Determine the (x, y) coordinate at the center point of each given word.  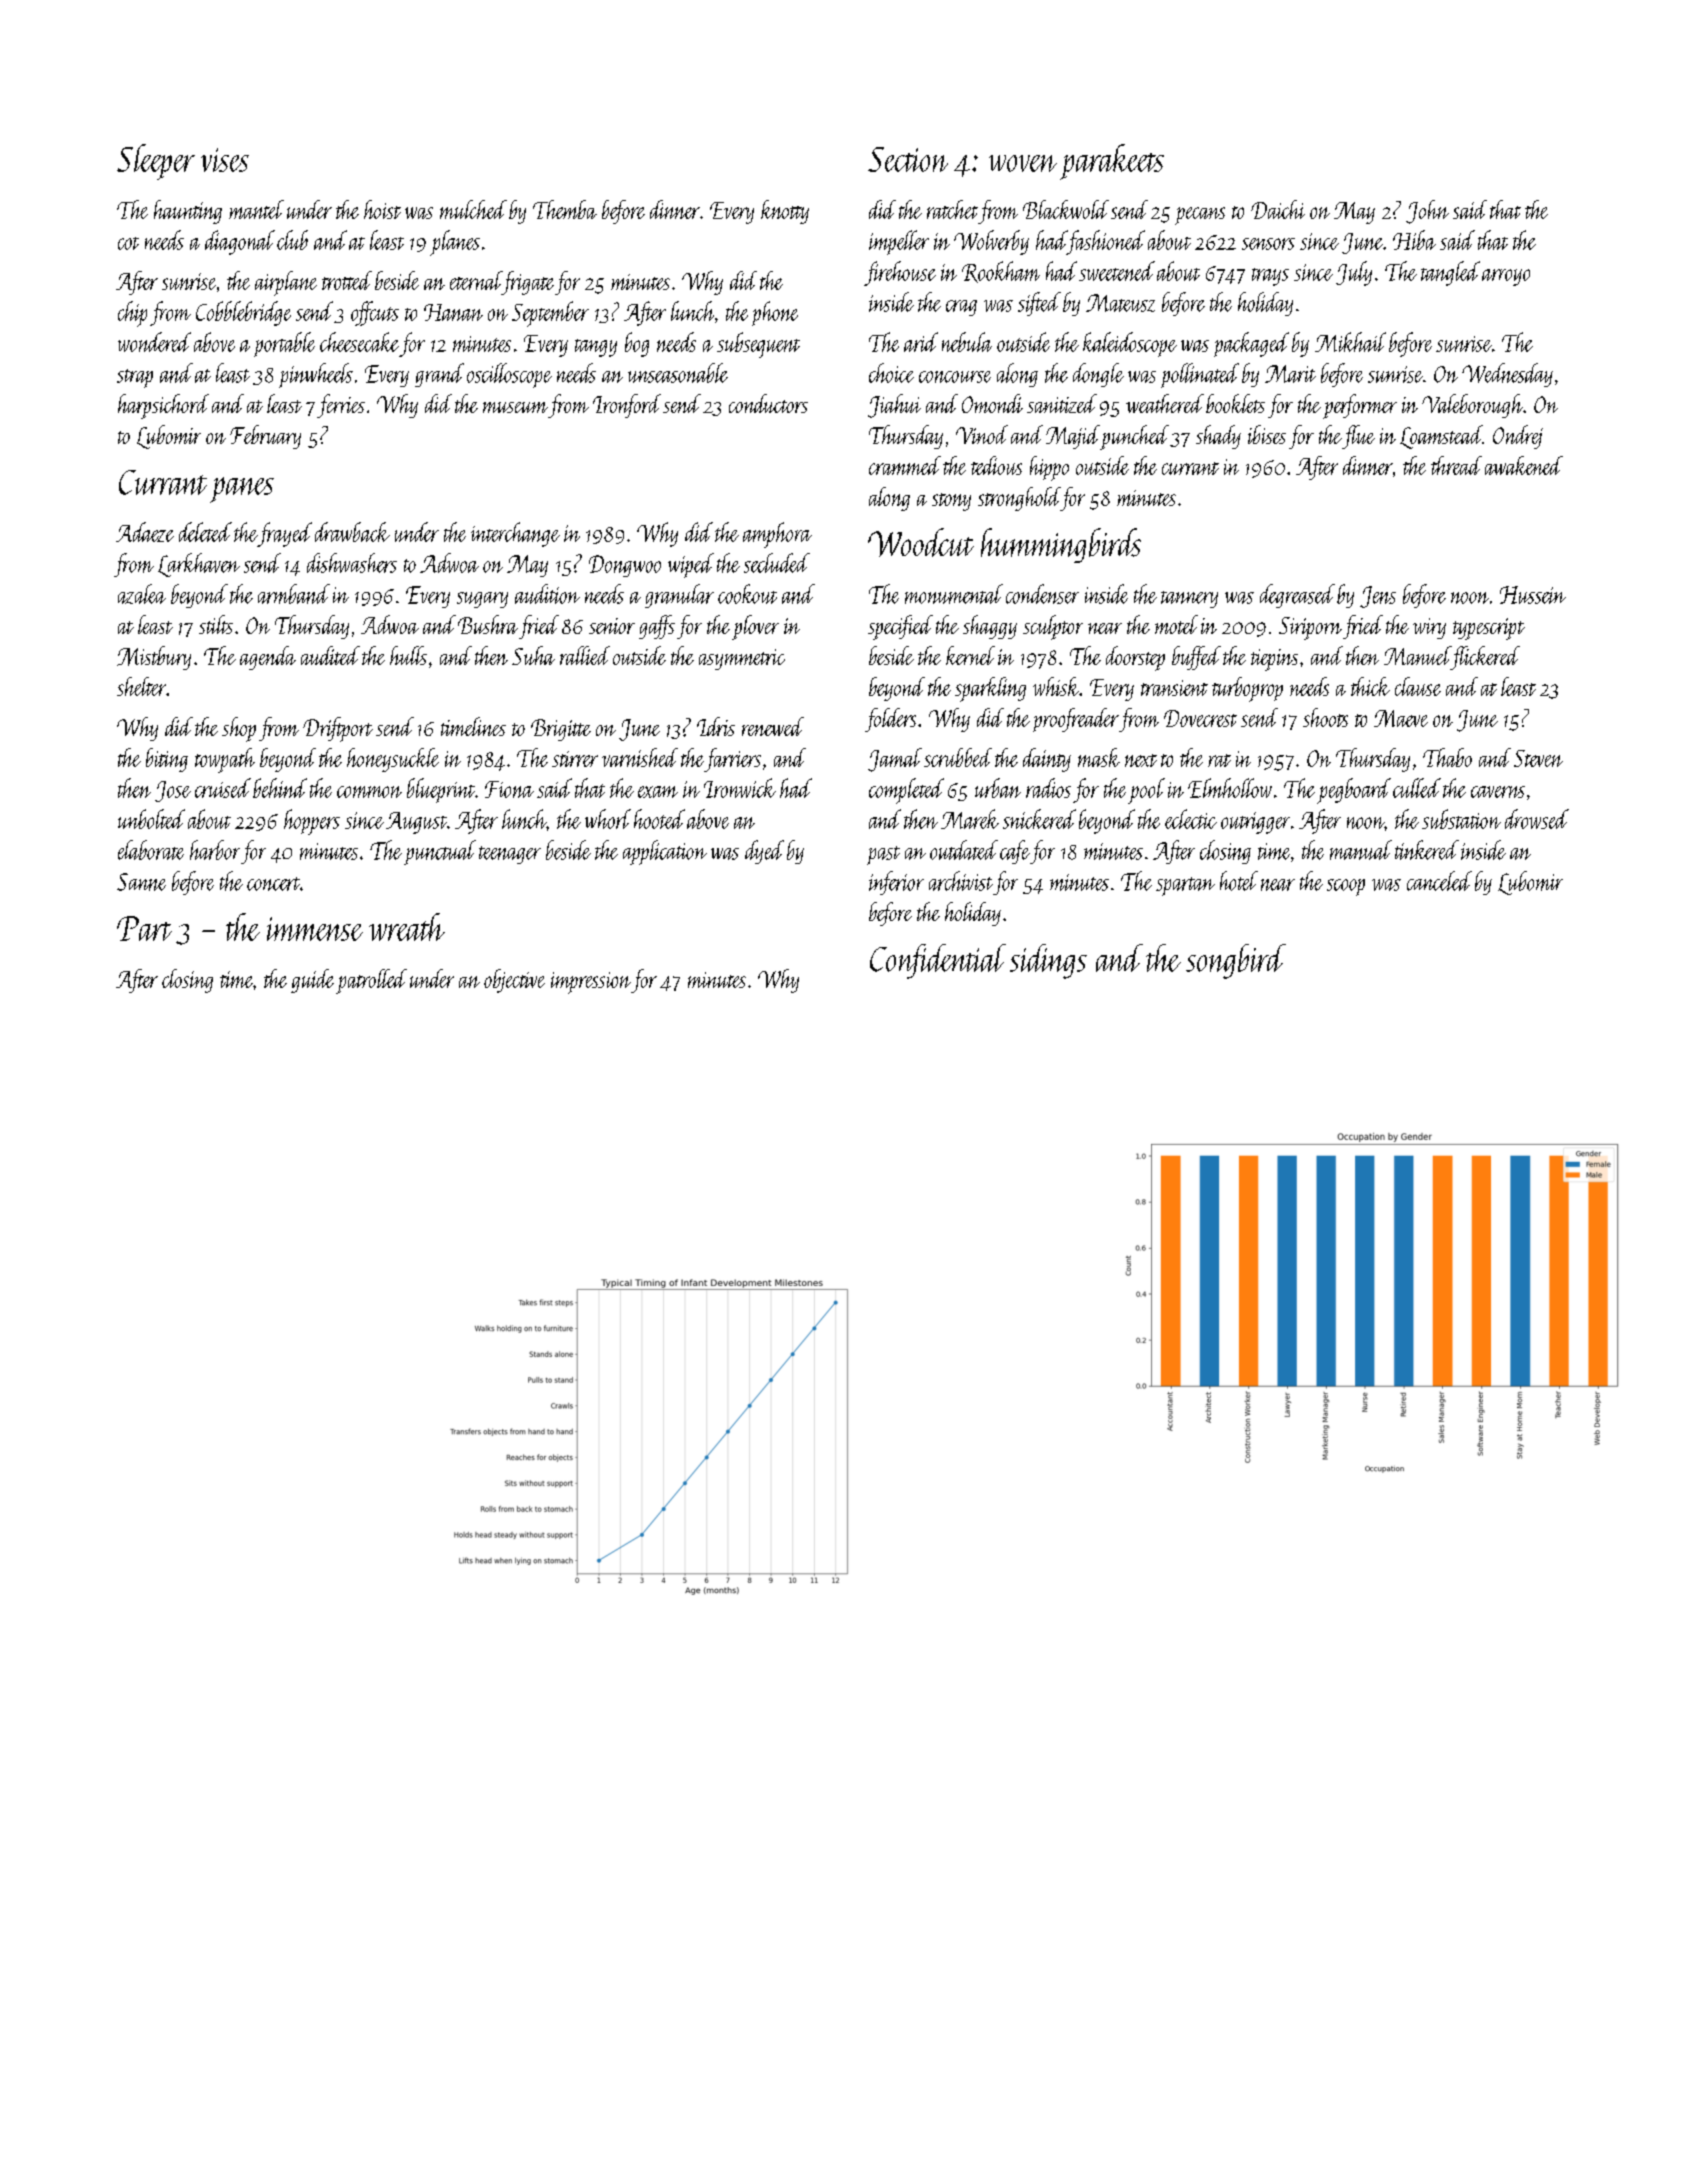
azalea (142, 594)
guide (312, 981)
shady (1218, 437)
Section (908, 159)
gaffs (657, 627)
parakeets (1112, 162)
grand (439, 375)
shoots (1325, 717)
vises (225, 160)
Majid (1073, 437)
